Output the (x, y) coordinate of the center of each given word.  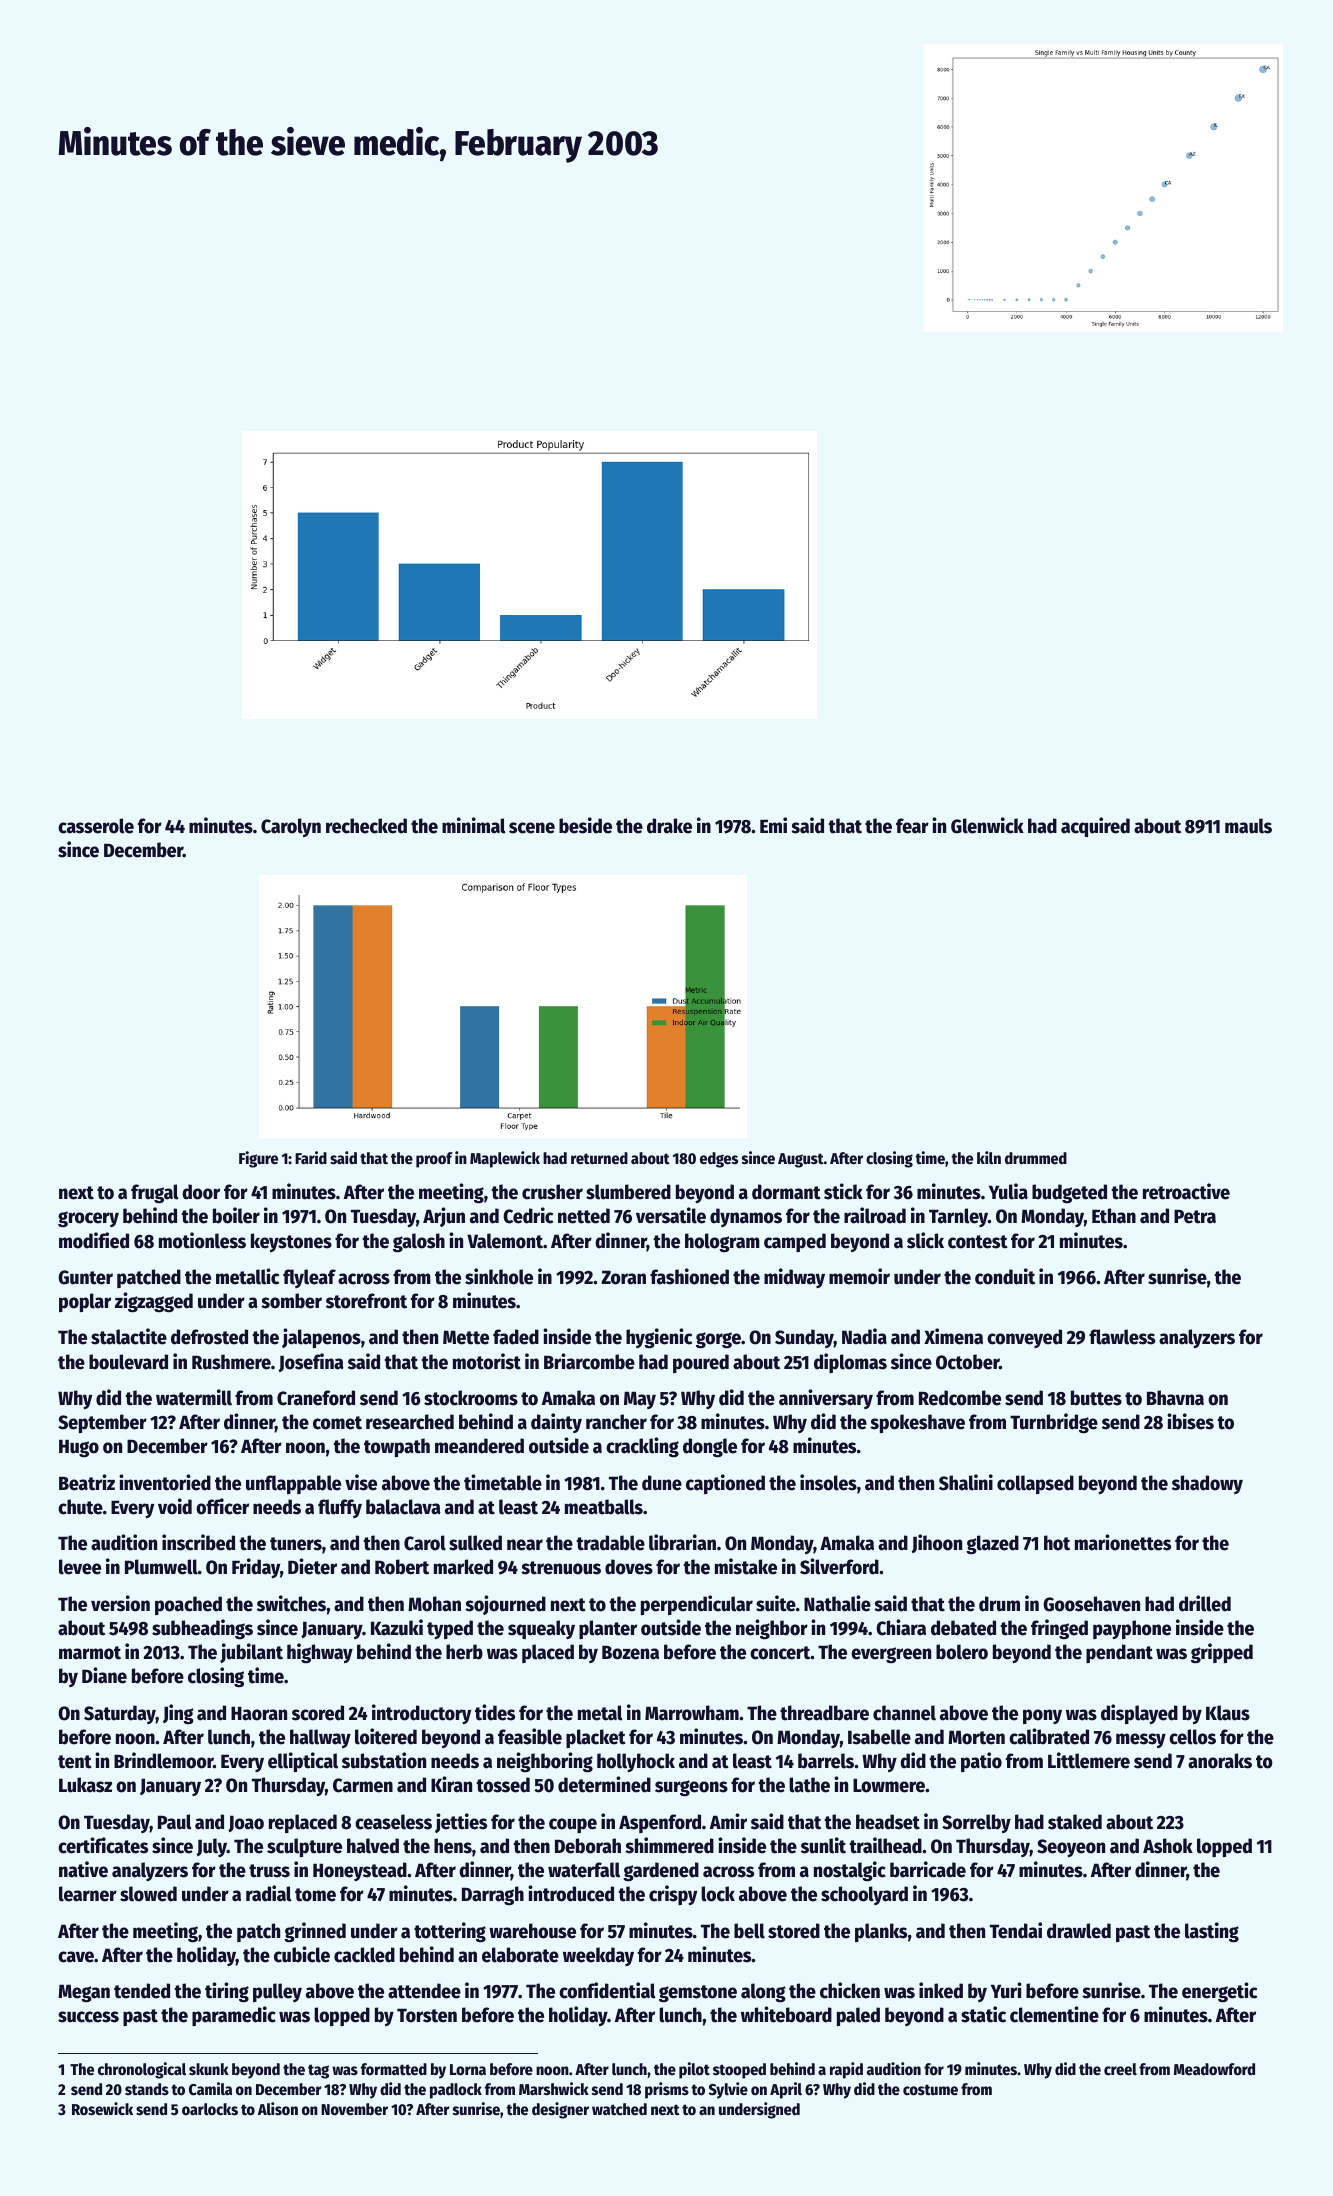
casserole (96, 826)
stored (794, 1931)
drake (669, 826)
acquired (1095, 827)
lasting (1212, 1932)
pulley (277, 1992)
